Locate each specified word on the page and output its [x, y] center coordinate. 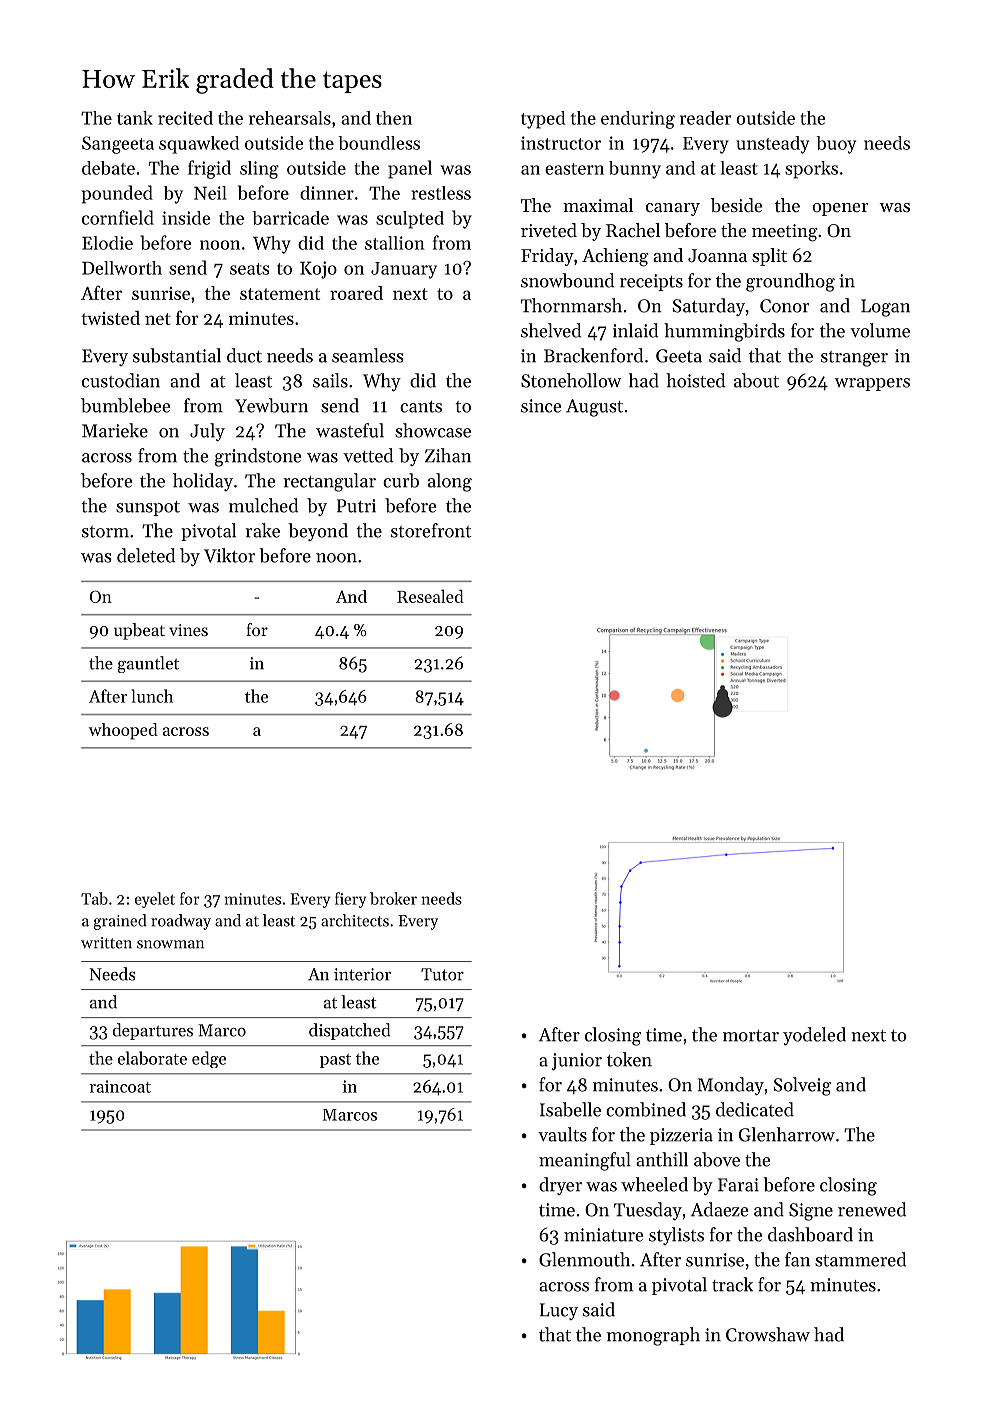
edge [209, 1059]
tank [135, 118]
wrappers [872, 384]
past [335, 1061]
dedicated [755, 1109]
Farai [738, 1185]
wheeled [654, 1184]
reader [706, 118]
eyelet [155, 900]
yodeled [814, 1036]
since [541, 406]
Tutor [442, 974]
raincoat [120, 1086]
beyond [318, 532]
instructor [561, 143]
